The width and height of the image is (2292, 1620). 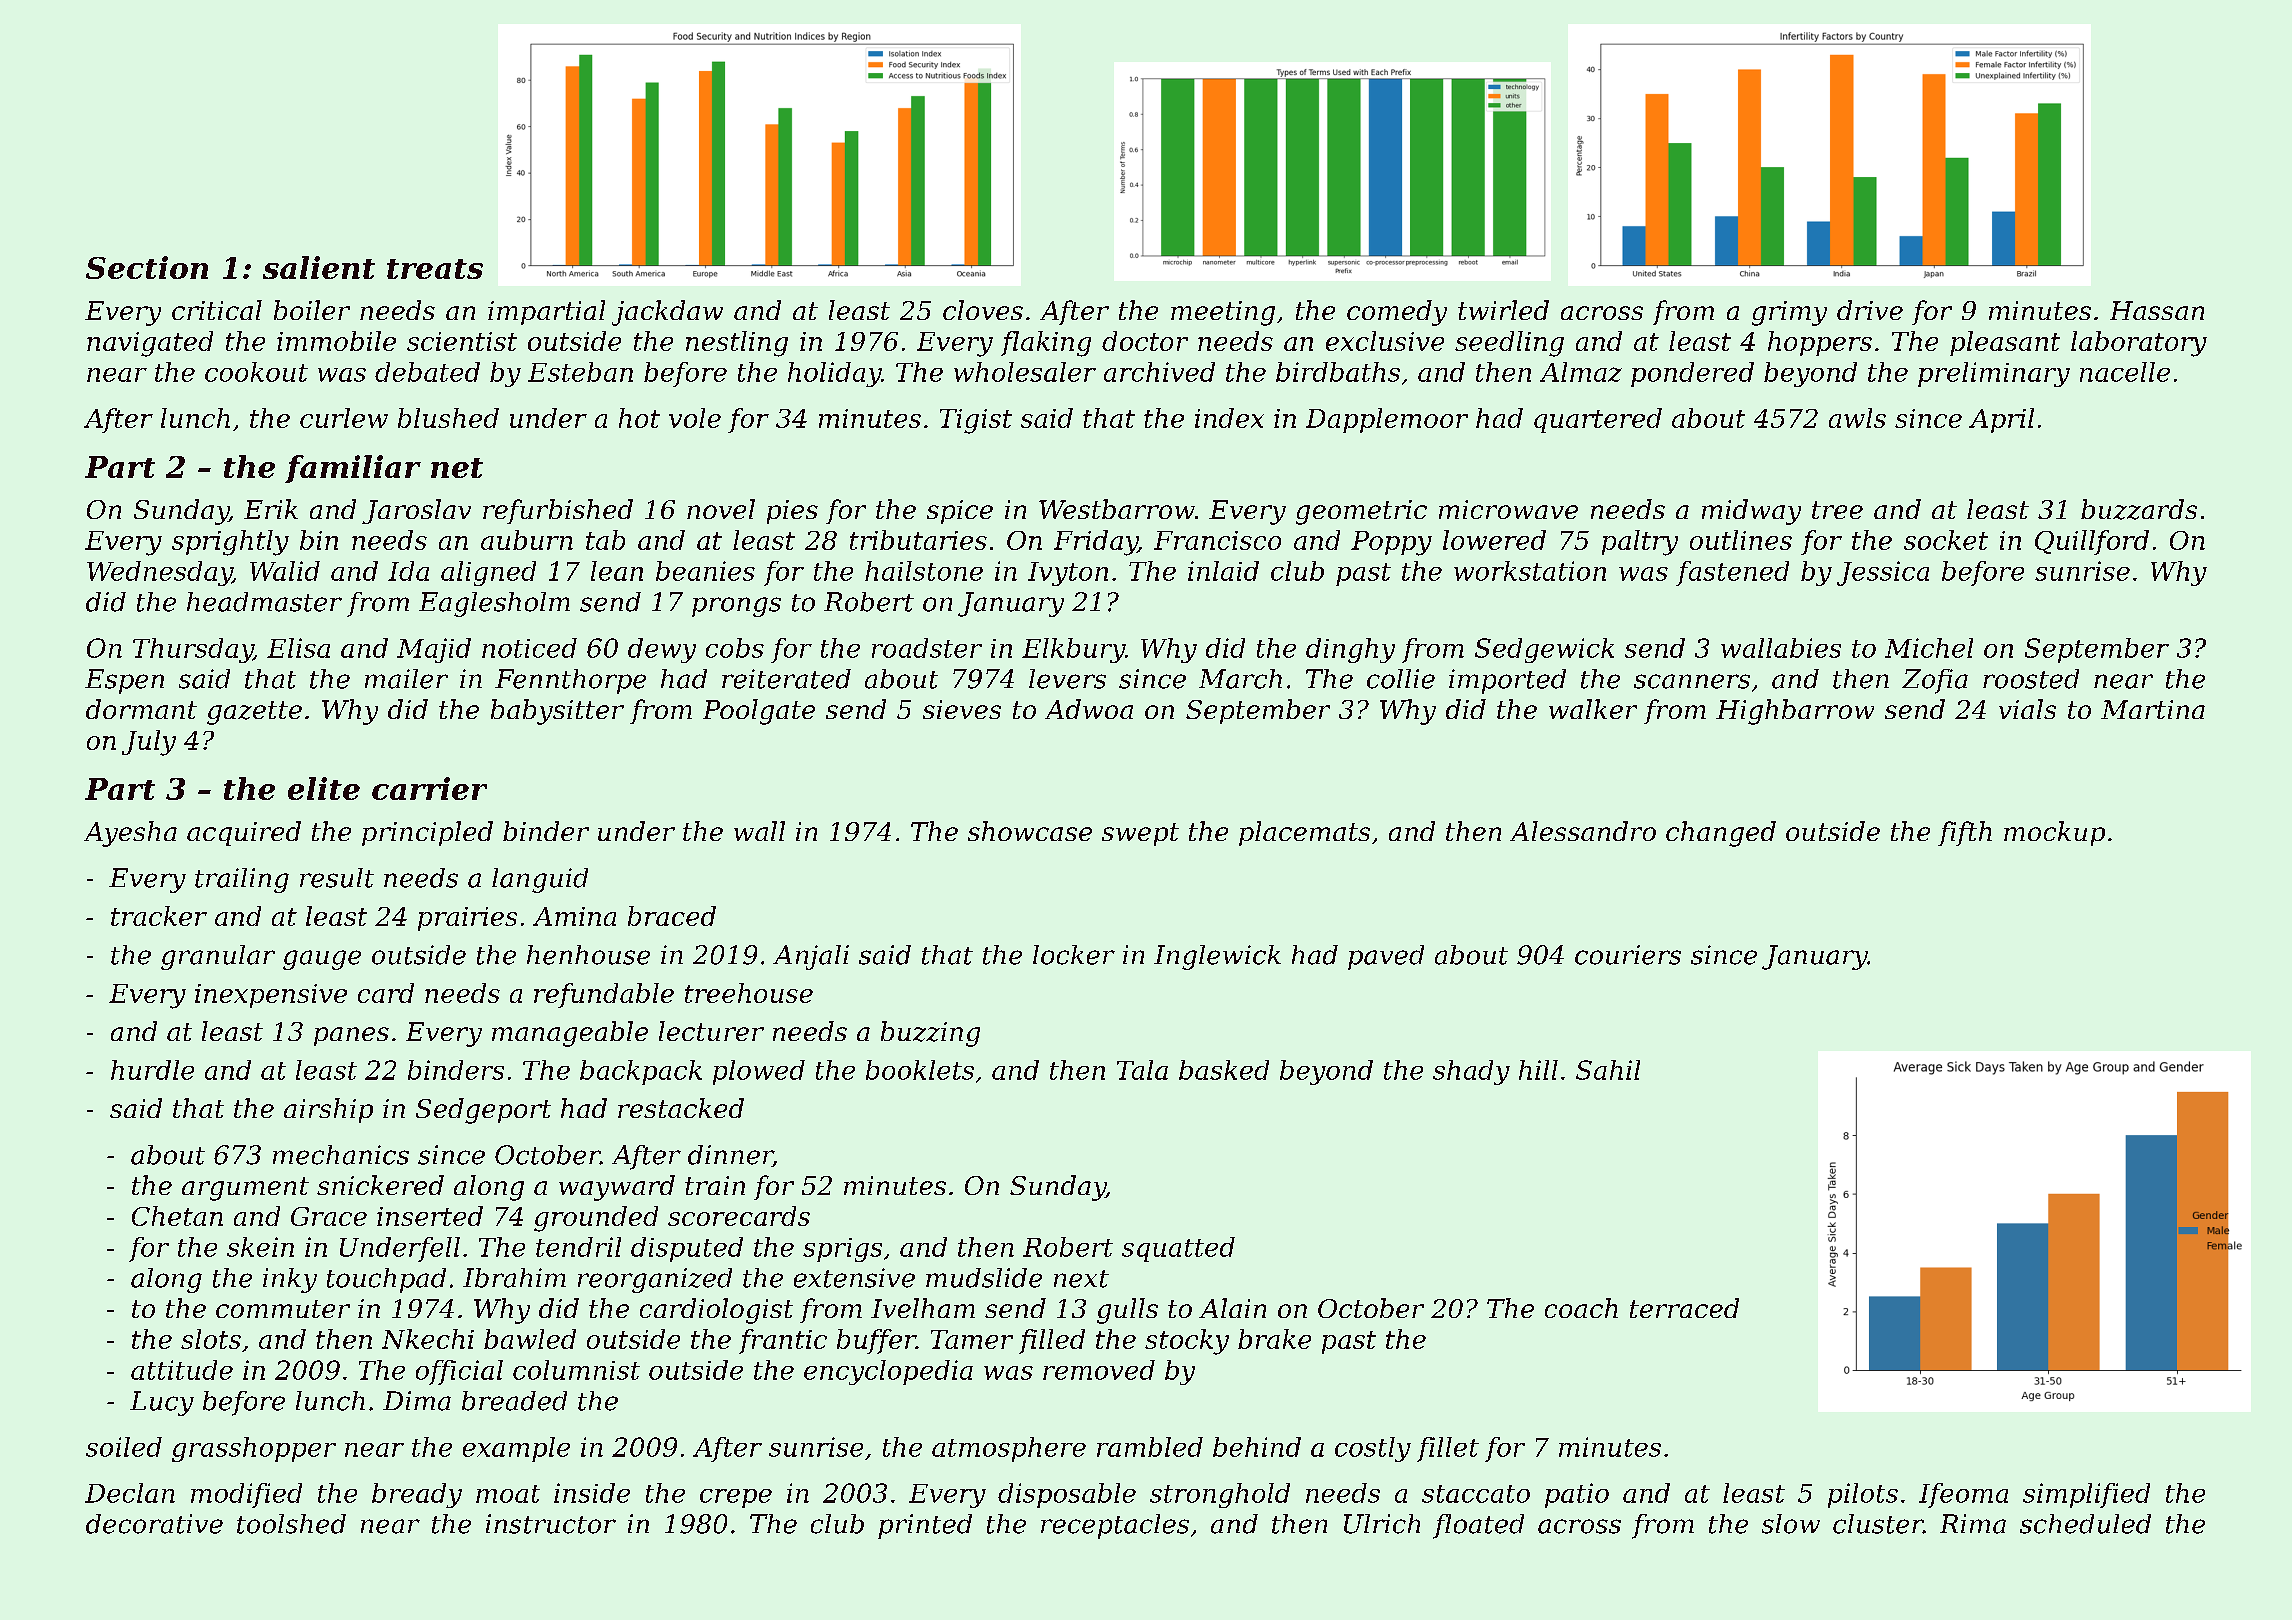 What do you see at coordinates (159, 916) in the image?
I see `tracker` at bounding box center [159, 916].
